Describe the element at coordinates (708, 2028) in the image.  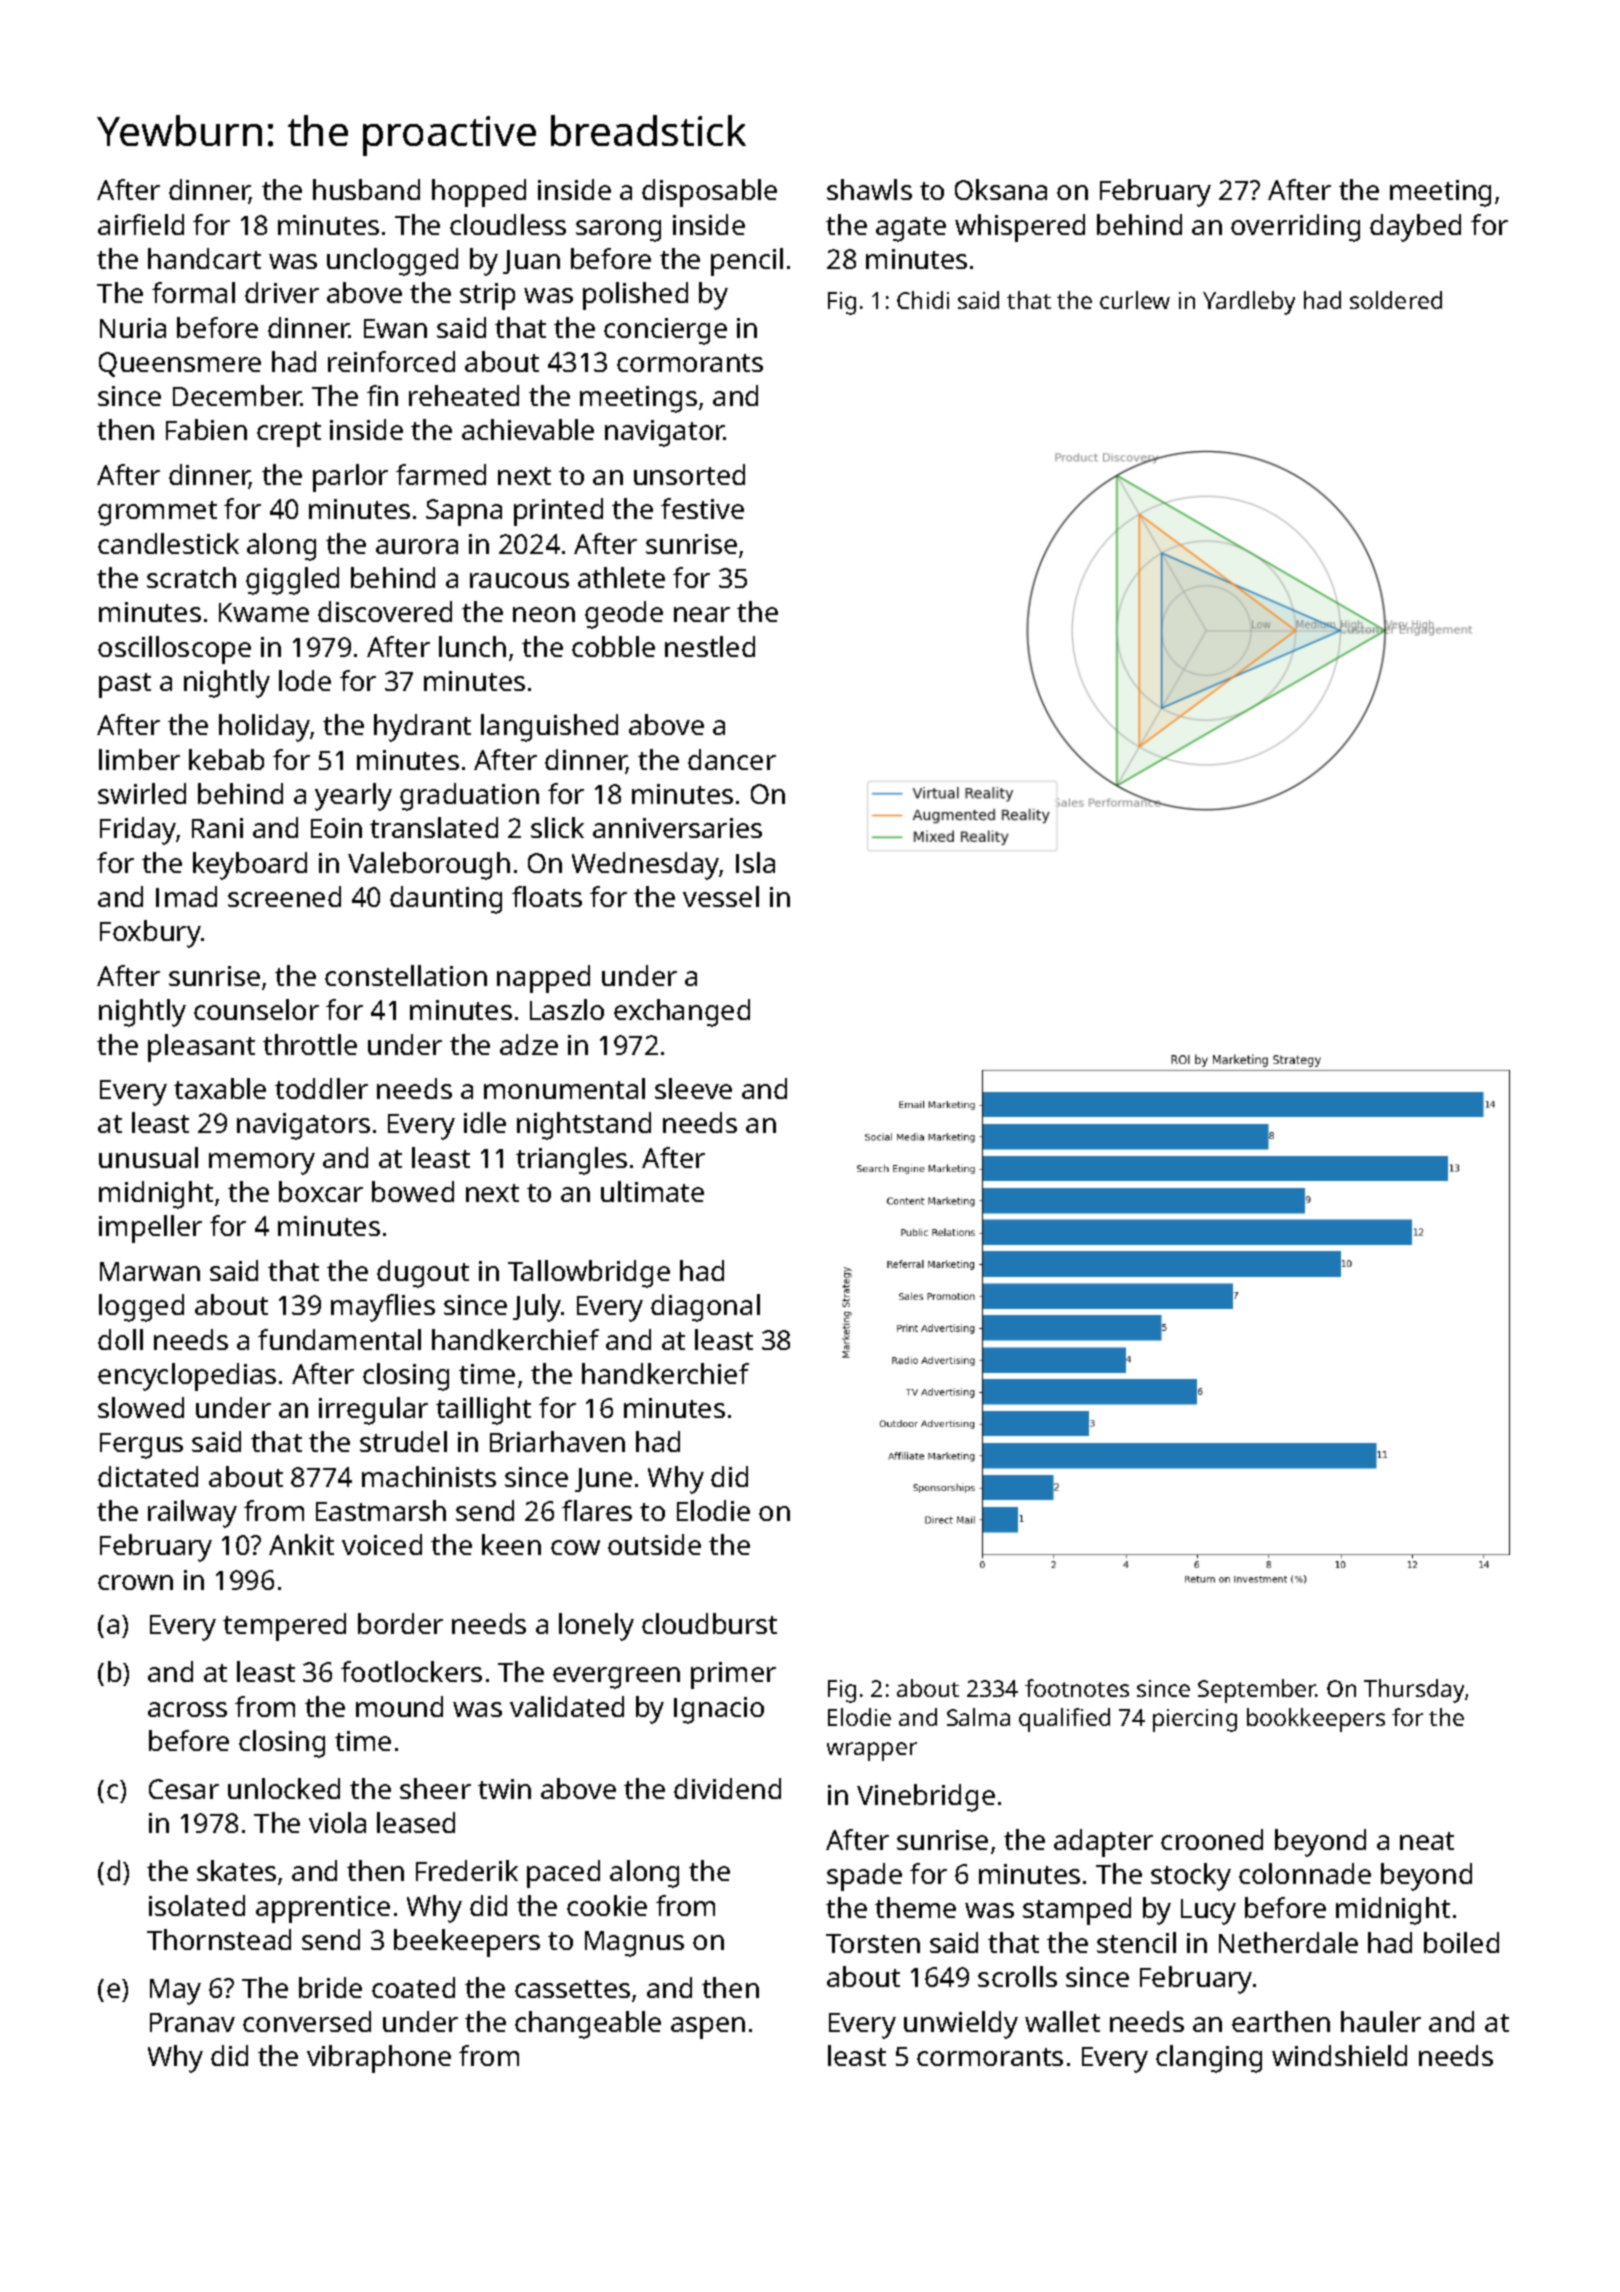
I see `aspen` at that location.
